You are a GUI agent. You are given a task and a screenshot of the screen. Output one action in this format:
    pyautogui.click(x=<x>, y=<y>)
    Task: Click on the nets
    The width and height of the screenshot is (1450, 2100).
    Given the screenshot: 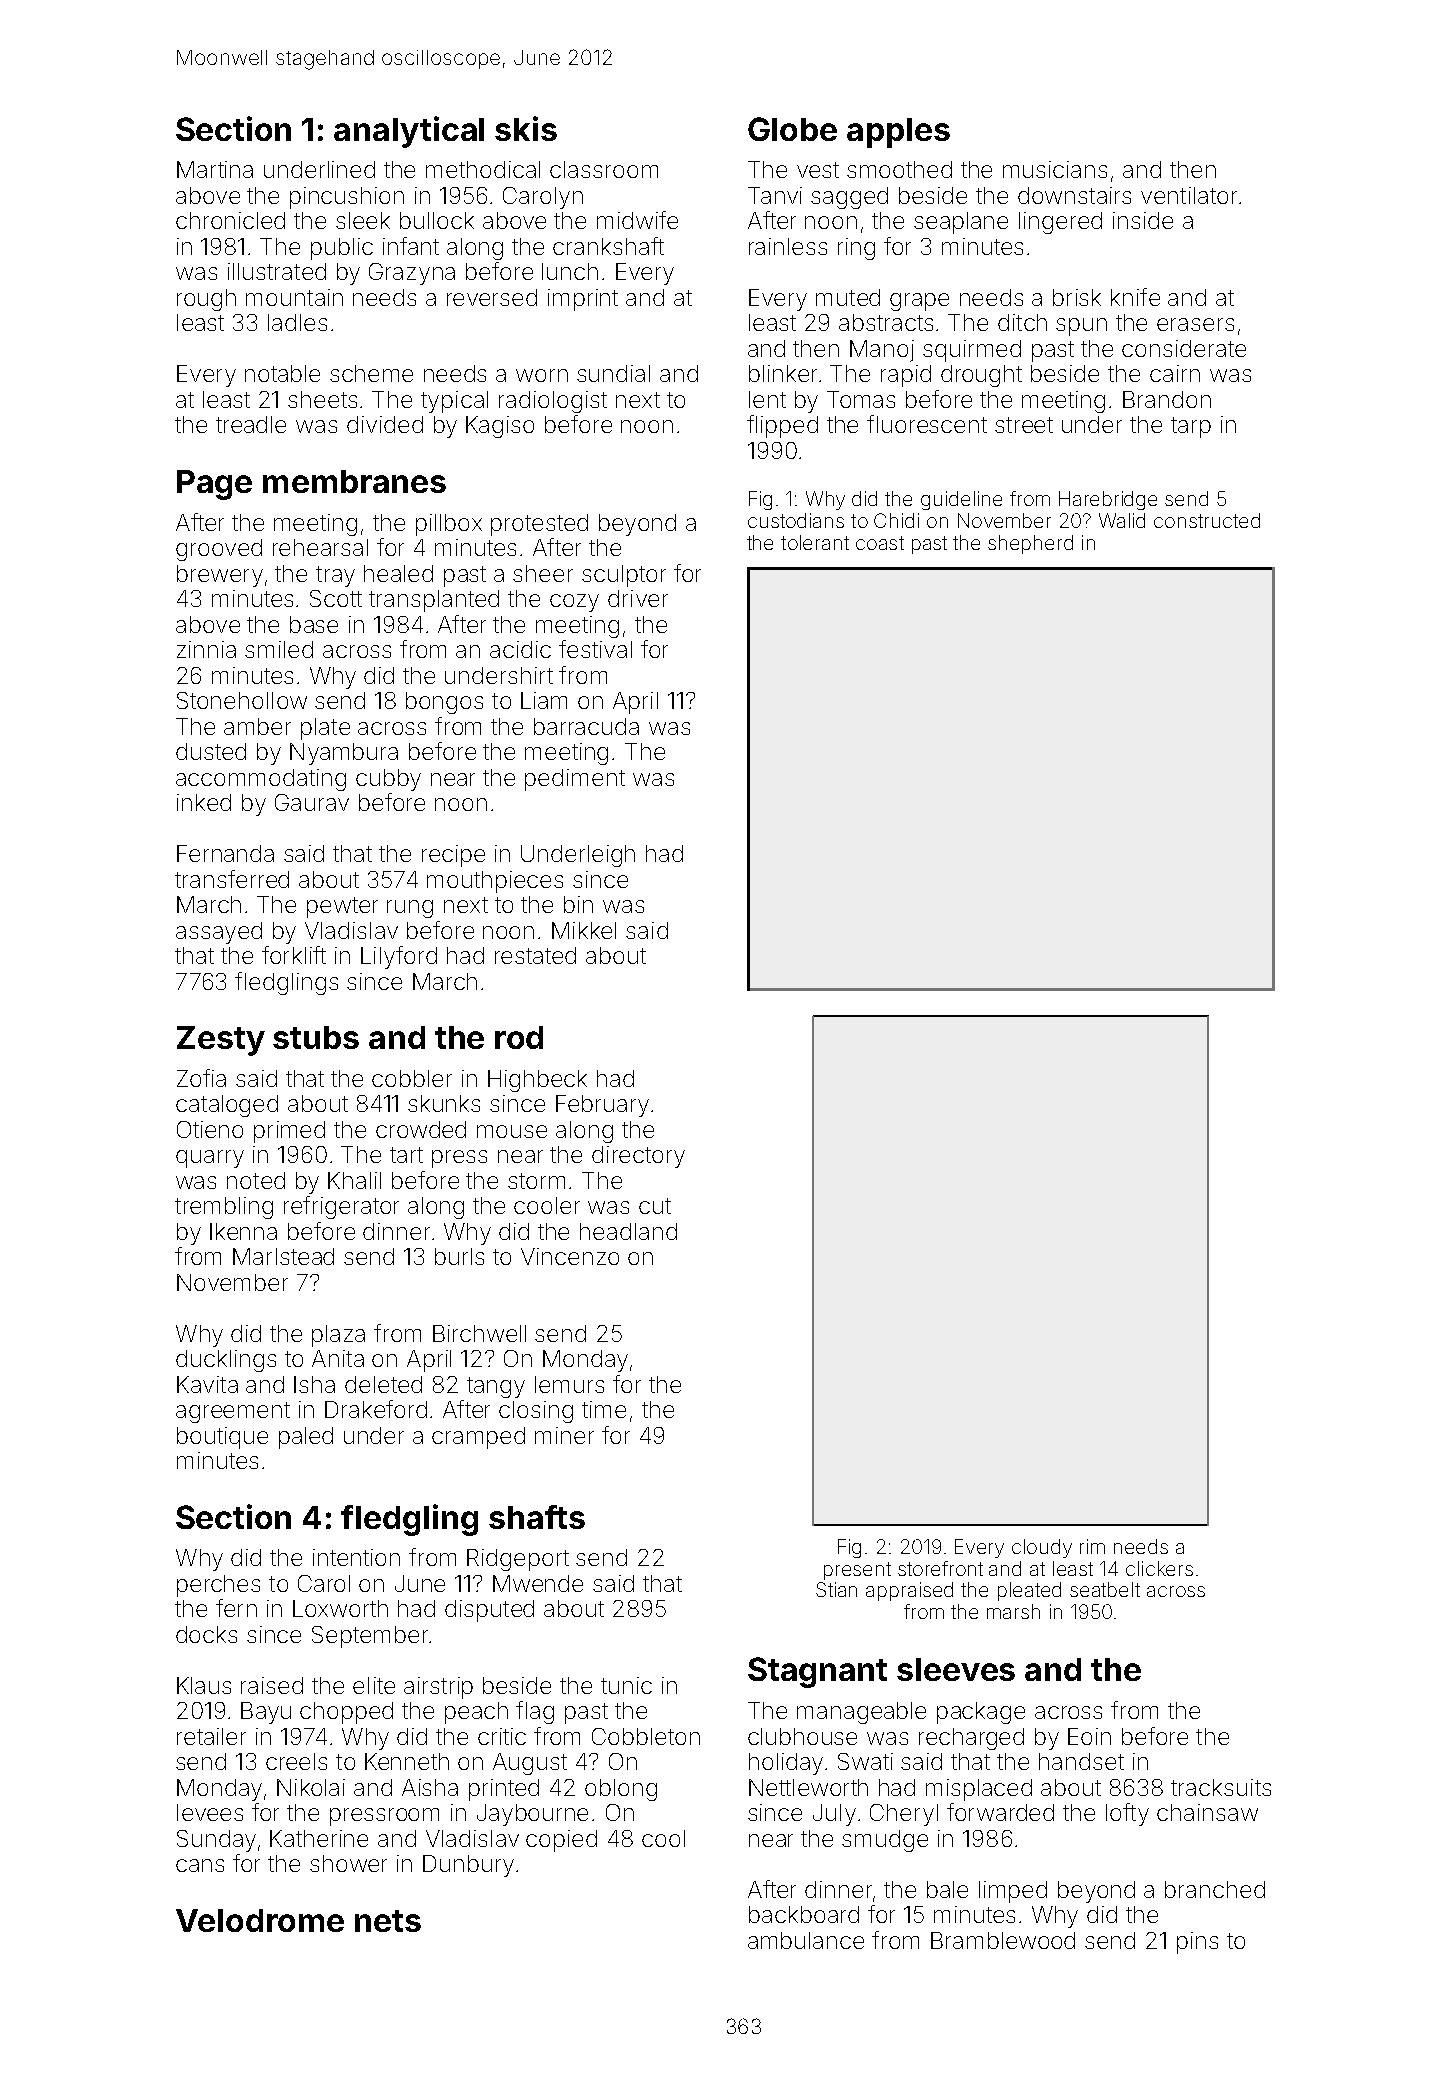 What is the action you would take?
    pyautogui.click(x=388, y=1921)
